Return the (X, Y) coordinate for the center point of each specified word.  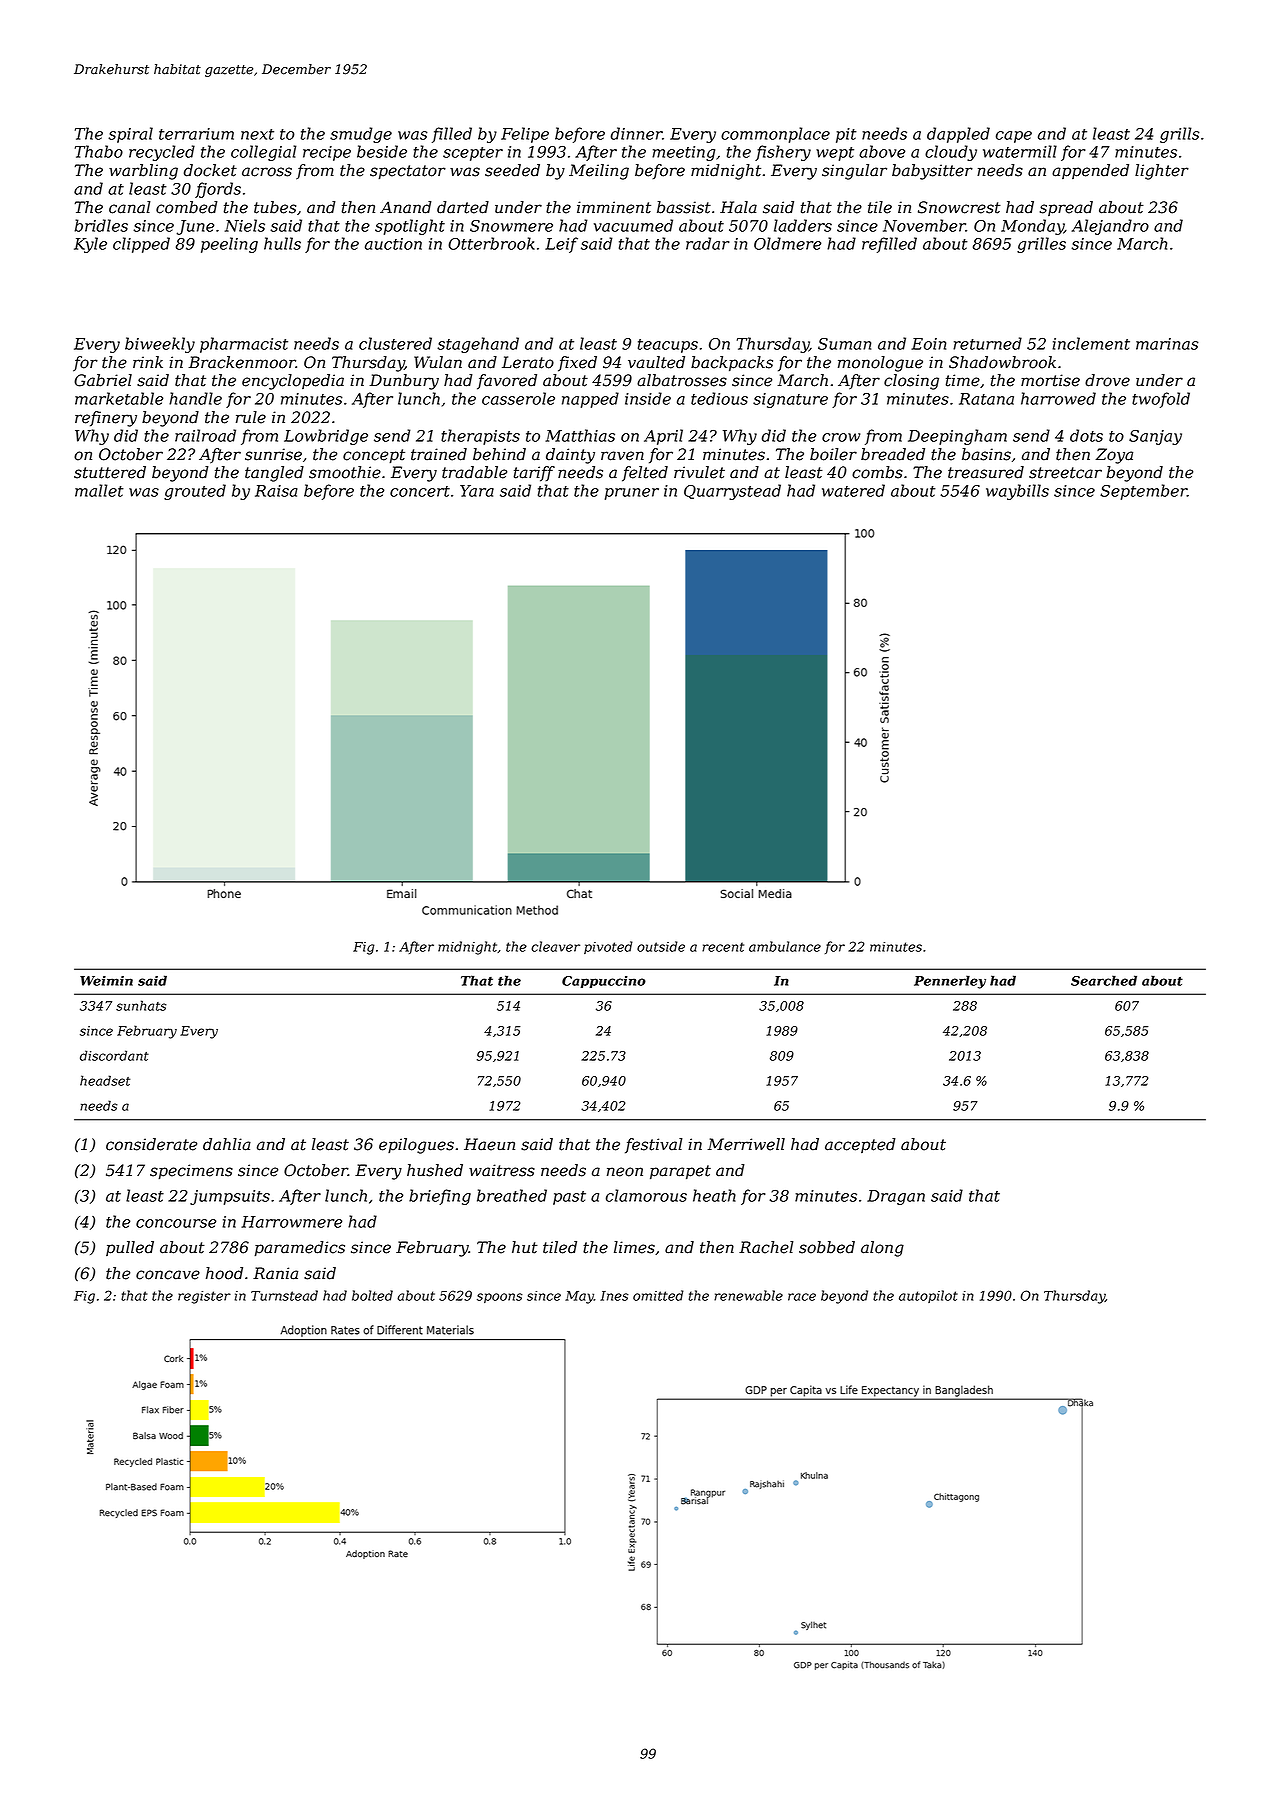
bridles (101, 225)
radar (708, 243)
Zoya (1114, 456)
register (204, 1297)
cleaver (555, 946)
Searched (1104, 980)
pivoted (608, 947)
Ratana (986, 399)
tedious (719, 398)
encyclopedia (293, 382)
